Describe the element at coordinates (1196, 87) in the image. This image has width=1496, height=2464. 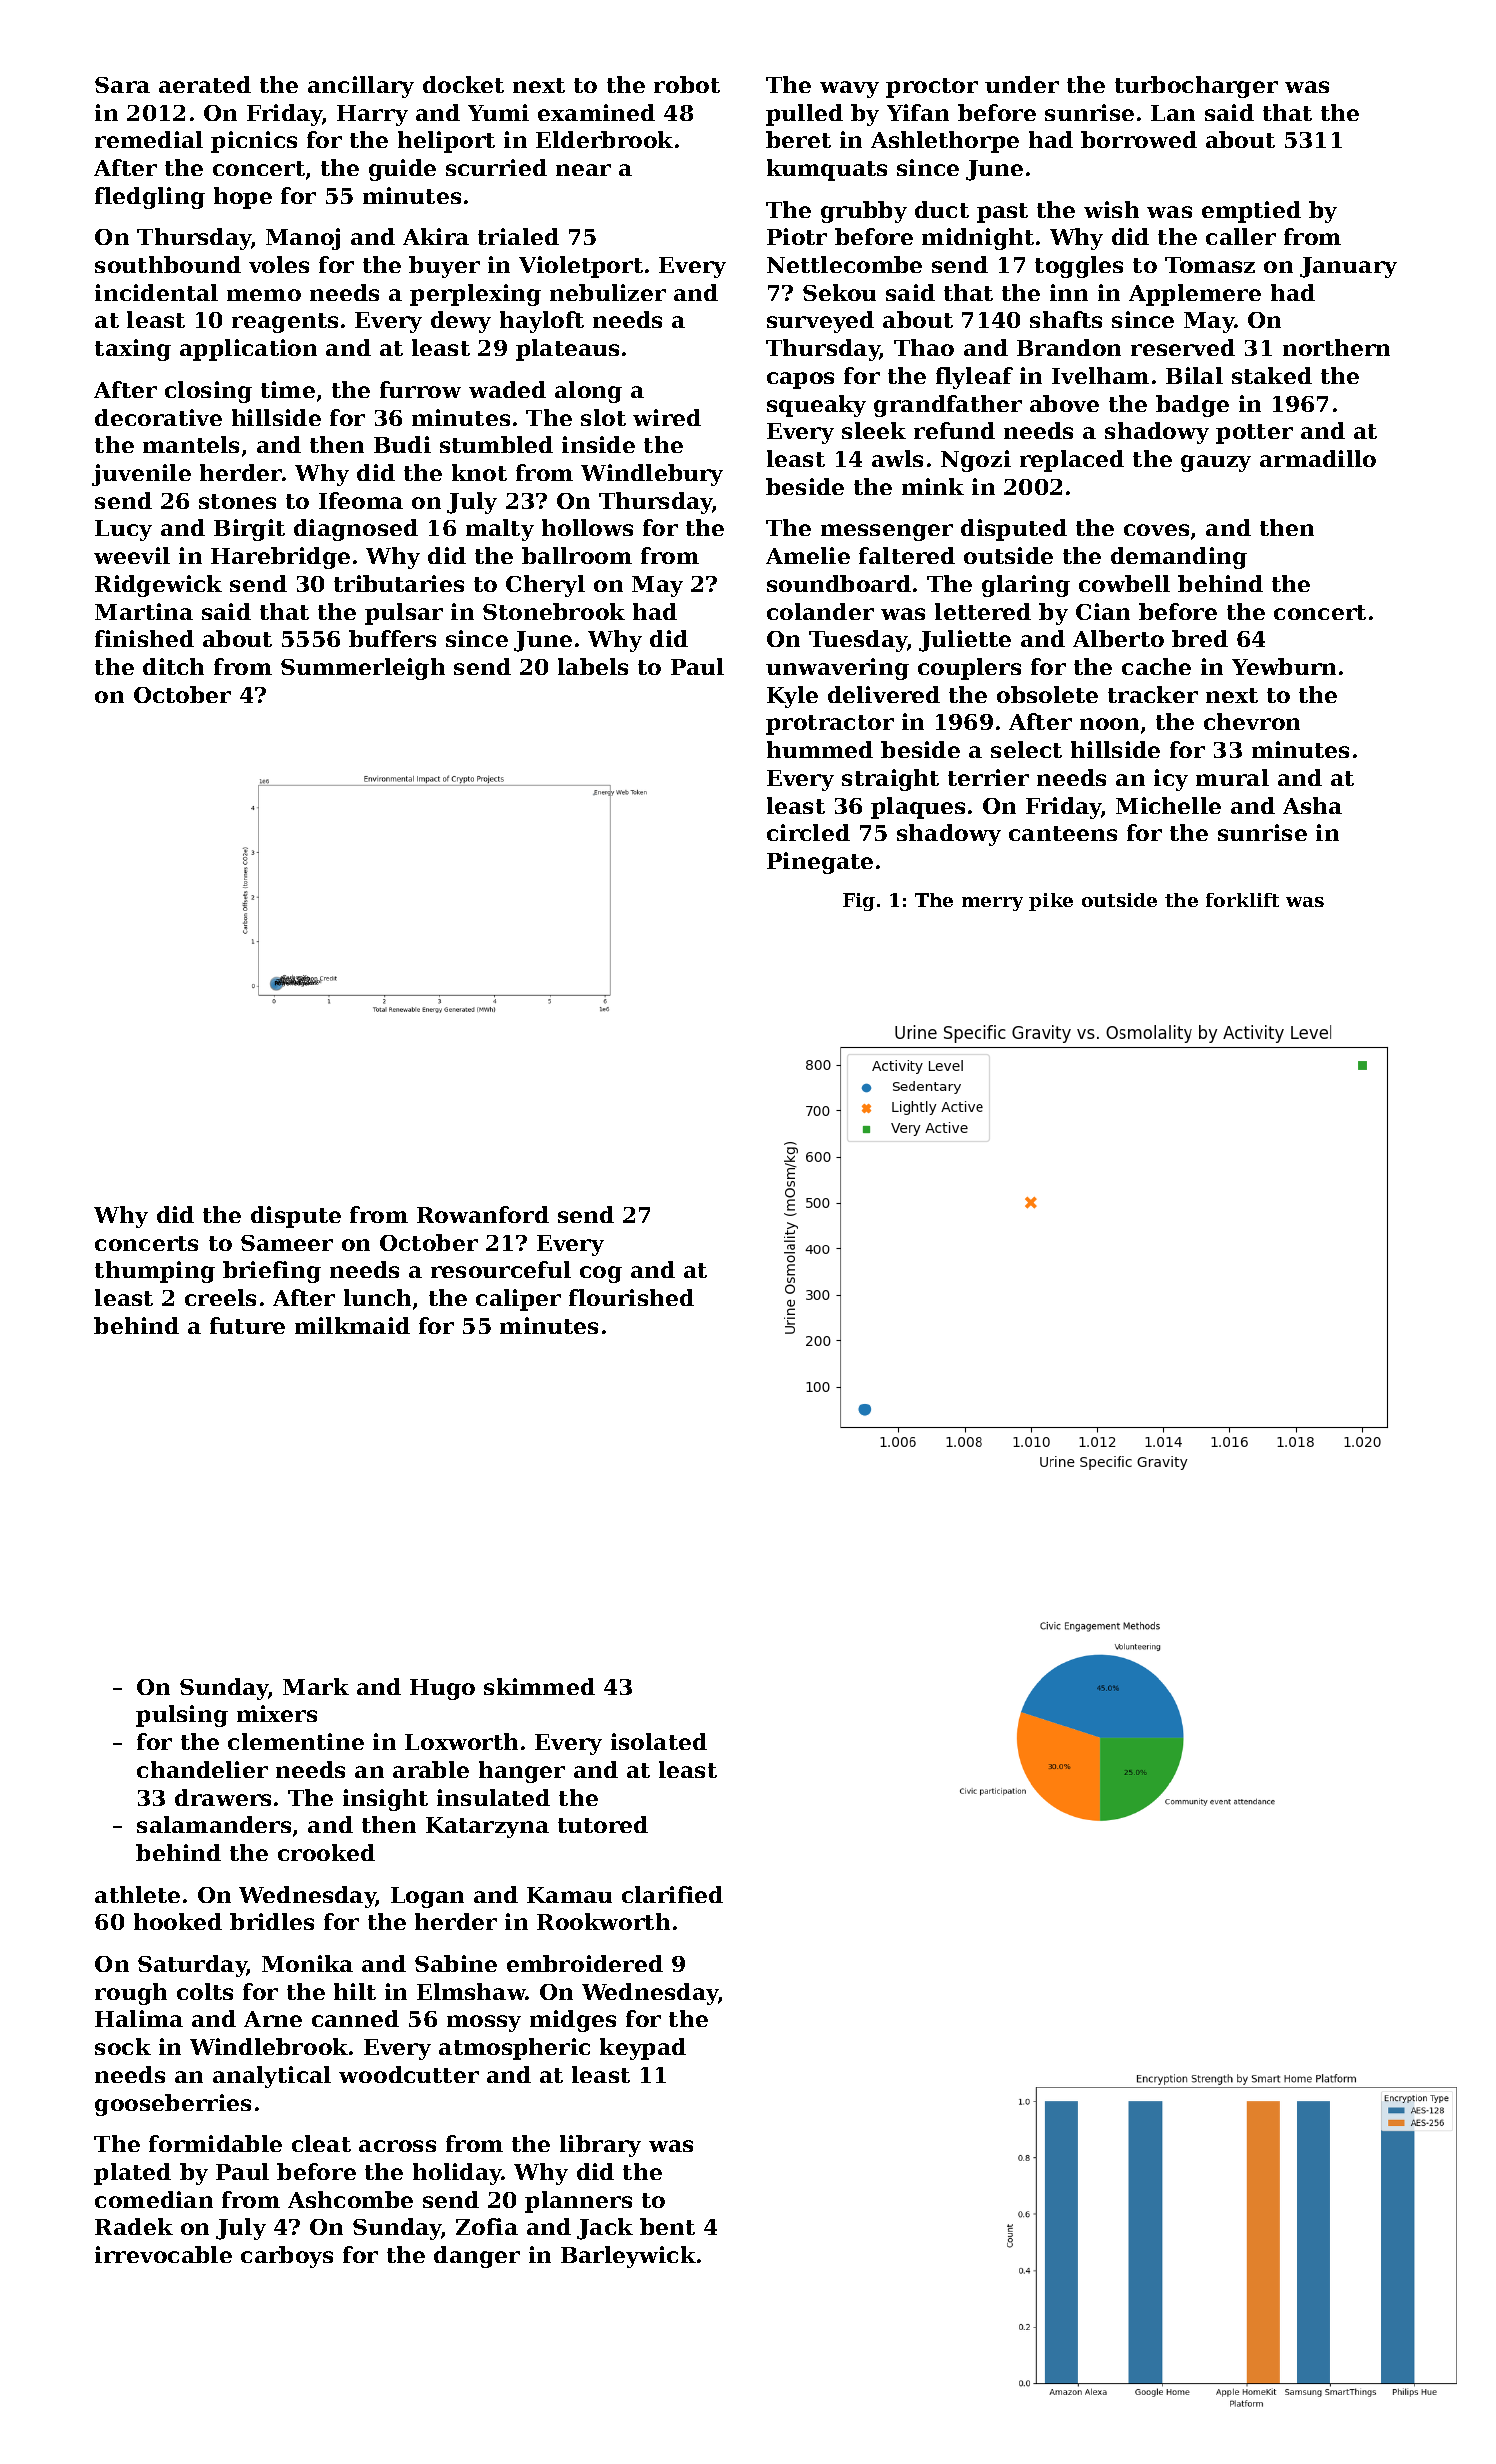
I see `turbocharger` at that location.
